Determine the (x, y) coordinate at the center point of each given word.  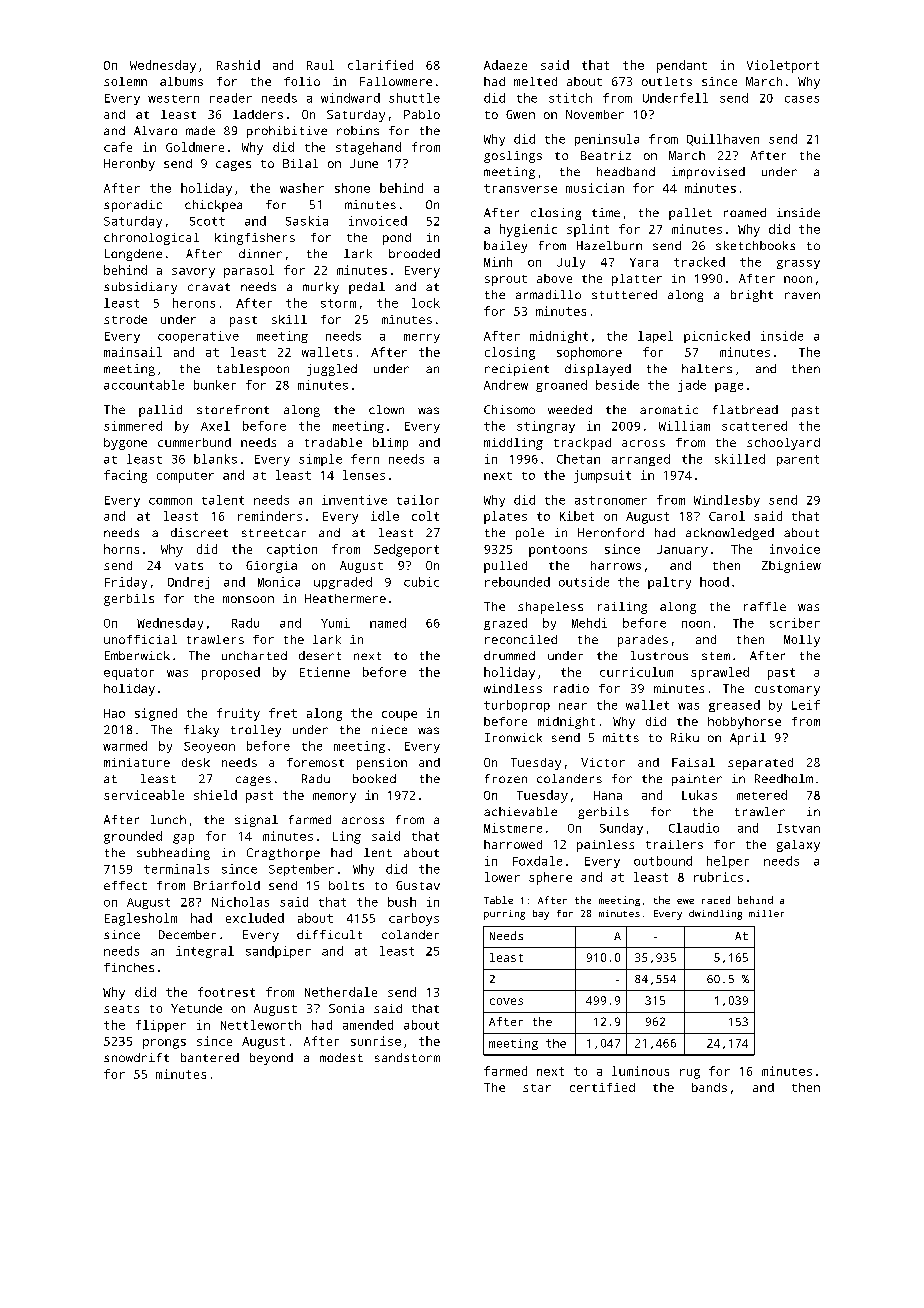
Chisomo (509, 409)
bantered (210, 1057)
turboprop (517, 706)
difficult (329, 934)
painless (605, 846)
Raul (320, 65)
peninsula (607, 140)
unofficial (140, 639)
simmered (133, 426)
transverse (520, 188)
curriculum (636, 672)
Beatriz (606, 155)
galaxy (798, 846)
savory (193, 273)
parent (798, 460)
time (606, 212)
